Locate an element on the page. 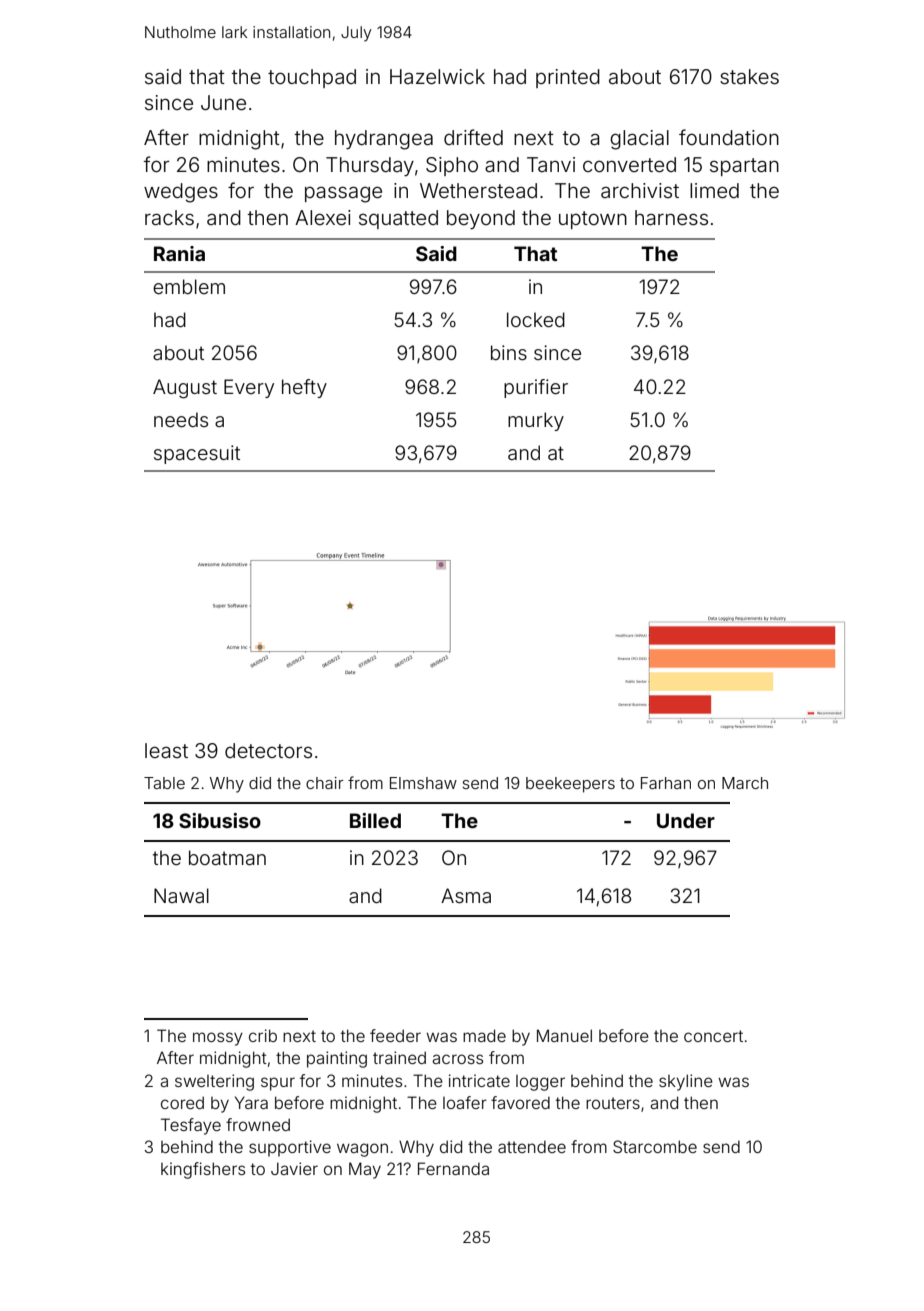 The width and height of the image is (924, 1311). Elmshaw is located at coordinates (423, 783).
